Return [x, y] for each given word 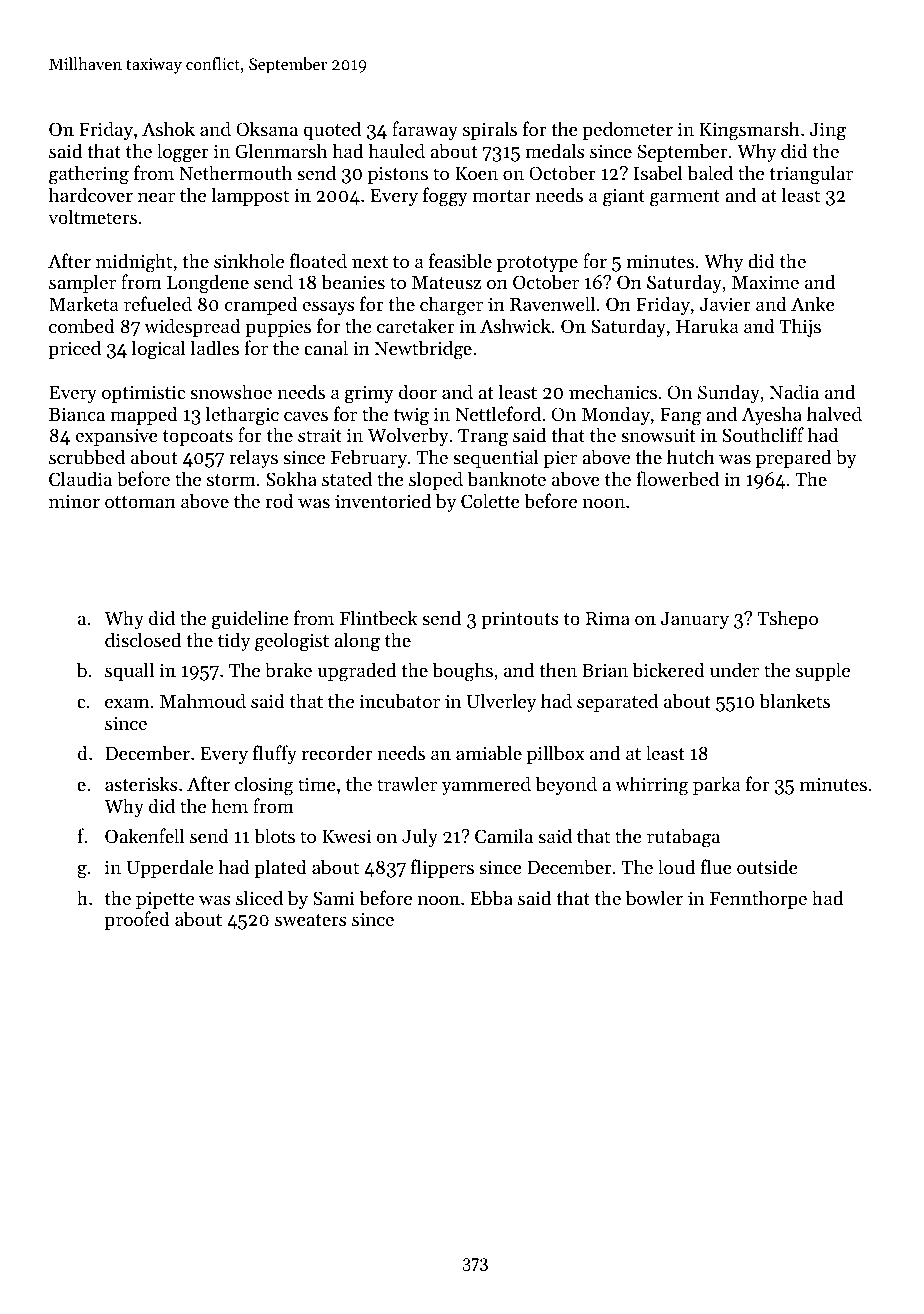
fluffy [275, 754]
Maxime [765, 282]
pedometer [628, 130]
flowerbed [678, 478]
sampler [82, 283]
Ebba [492, 898]
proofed [137, 920]
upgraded [356, 672]
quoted [332, 130]
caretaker [416, 325]
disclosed [143, 639]
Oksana [267, 128]
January [695, 620]
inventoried [383, 500]
